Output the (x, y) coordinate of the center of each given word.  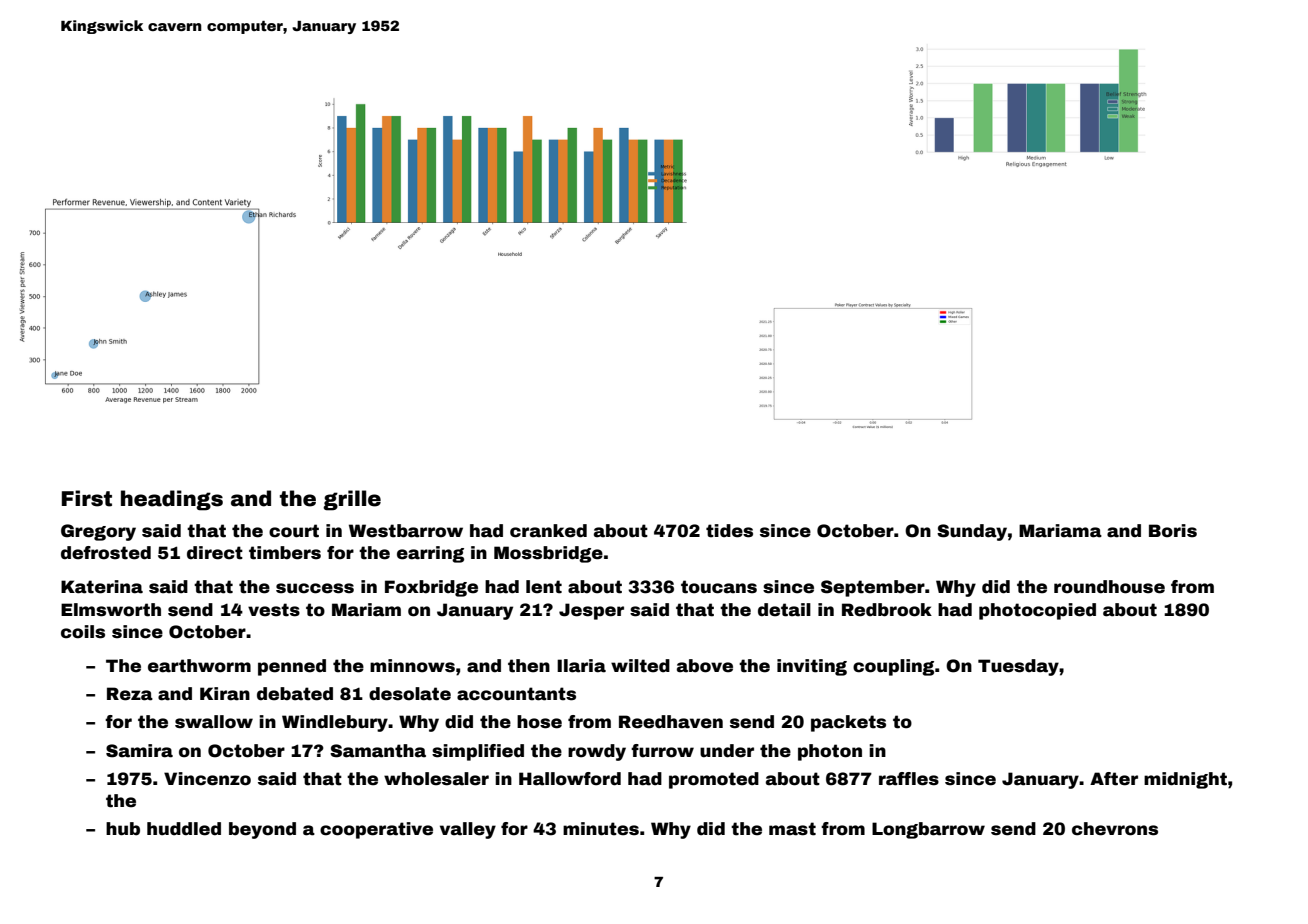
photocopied (1037, 611)
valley (468, 830)
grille (352, 500)
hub (123, 829)
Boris (1173, 531)
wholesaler (436, 779)
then (529, 666)
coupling (893, 667)
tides (729, 531)
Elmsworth (111, 610)
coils (83, 632)
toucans (719, 587)
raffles (909, 779)
